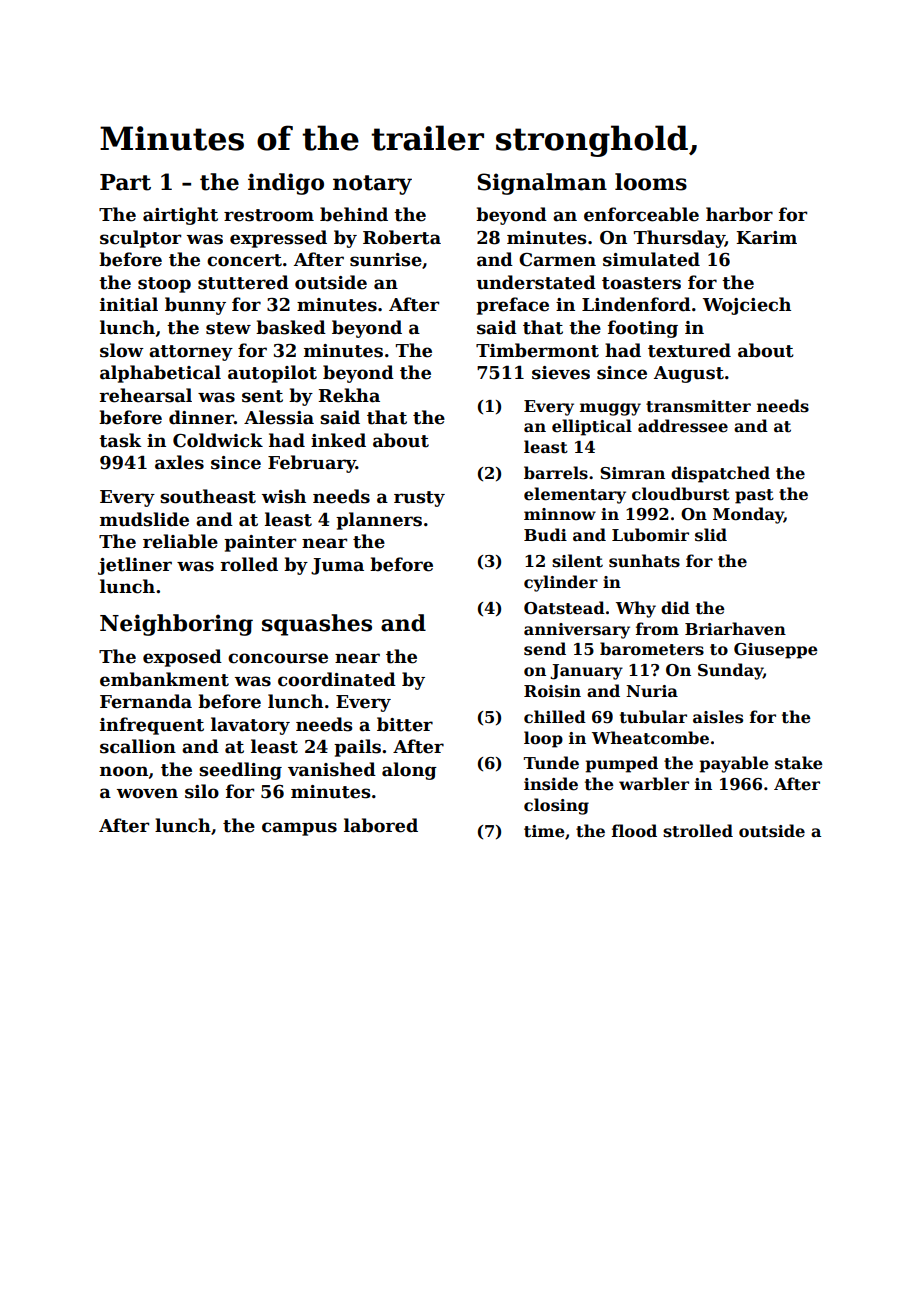 The width and height of the screenshot is (924, 1311). Describe the element at coordinates (372, 185) in the screenshot. I see `notary` at that location.
